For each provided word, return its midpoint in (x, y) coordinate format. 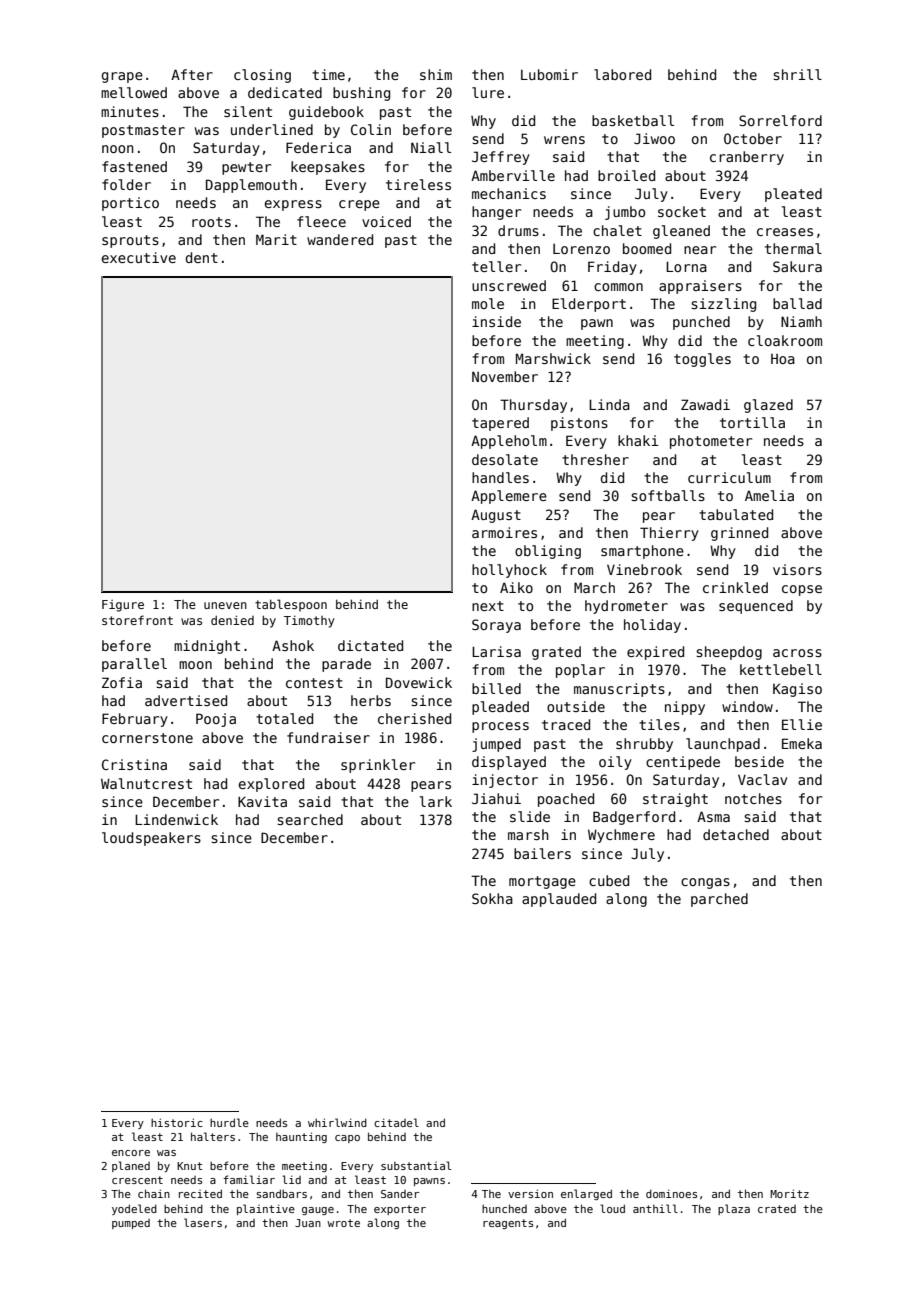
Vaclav (762, 779)
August (496, 516)
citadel (396, 1122)
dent (202, 257)
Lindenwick (176, 819)
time (328, 74)
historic (177, 1122)
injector (505, 781)
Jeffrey (501, 158)
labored (622, 74)
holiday (652, 626)
